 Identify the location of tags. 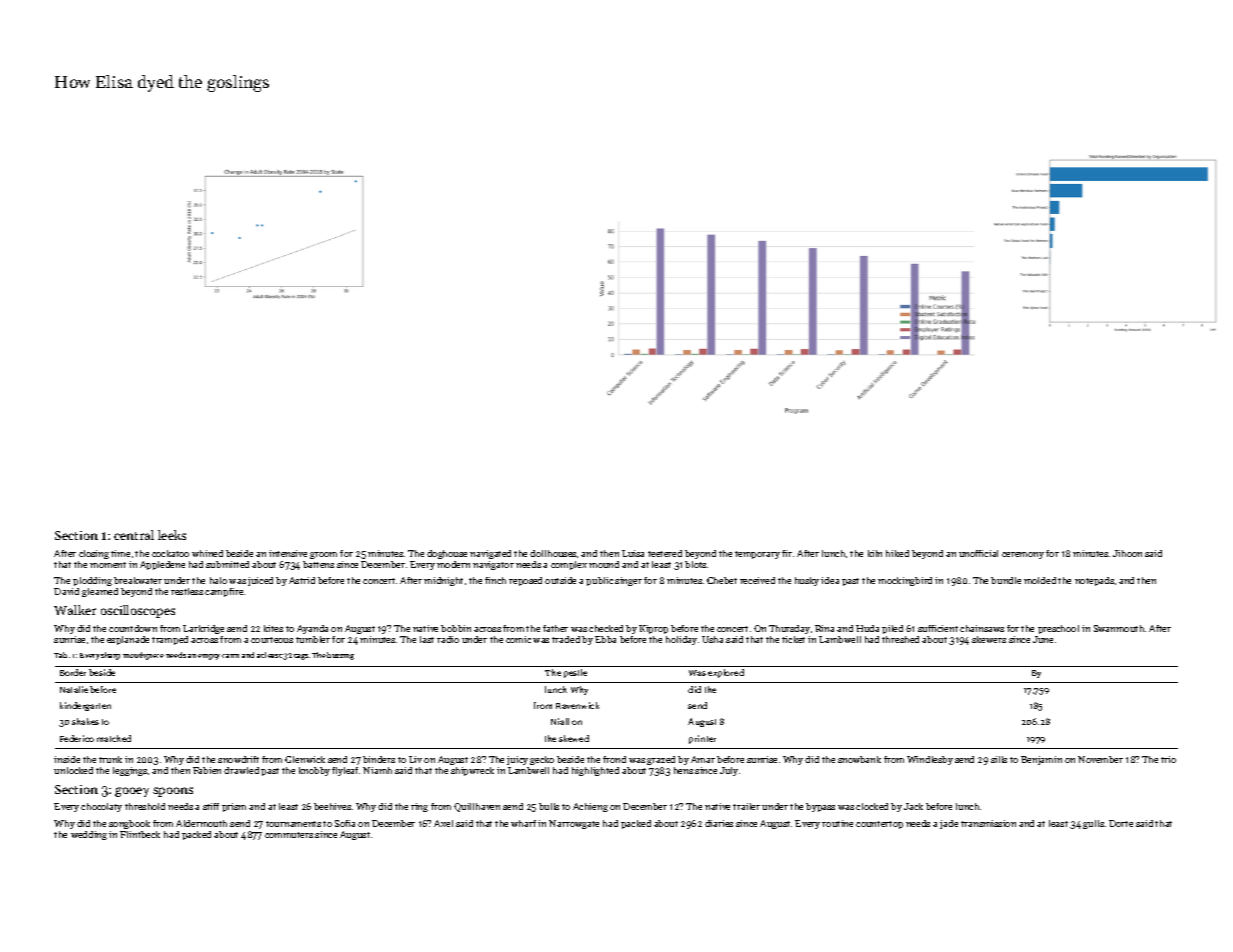
(301, 657).
